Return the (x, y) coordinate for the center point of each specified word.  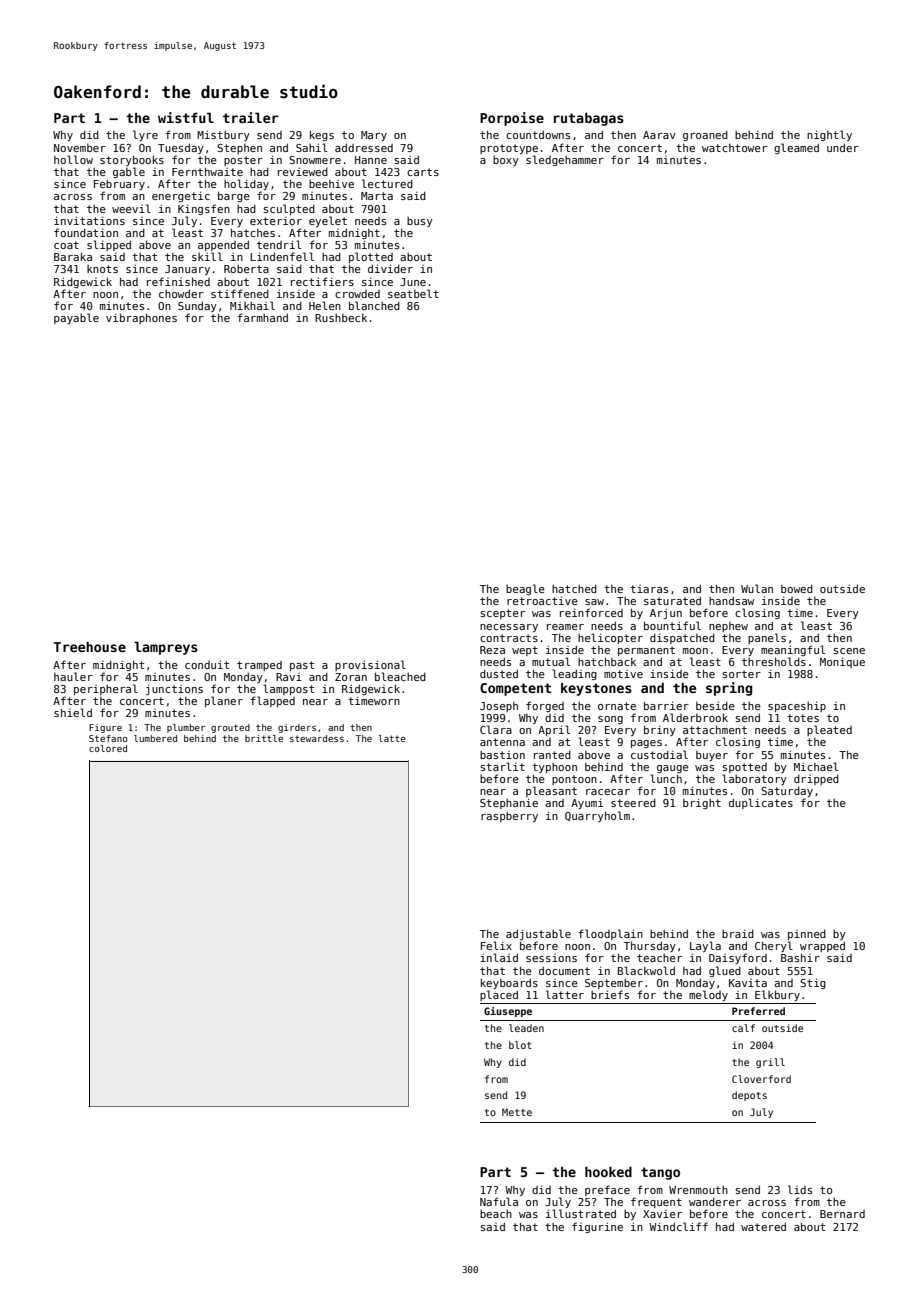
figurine (597, 1227)
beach (496, 1214)
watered (763, 1226)
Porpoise (512, 119)
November (80, 148)
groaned (705, 135)
